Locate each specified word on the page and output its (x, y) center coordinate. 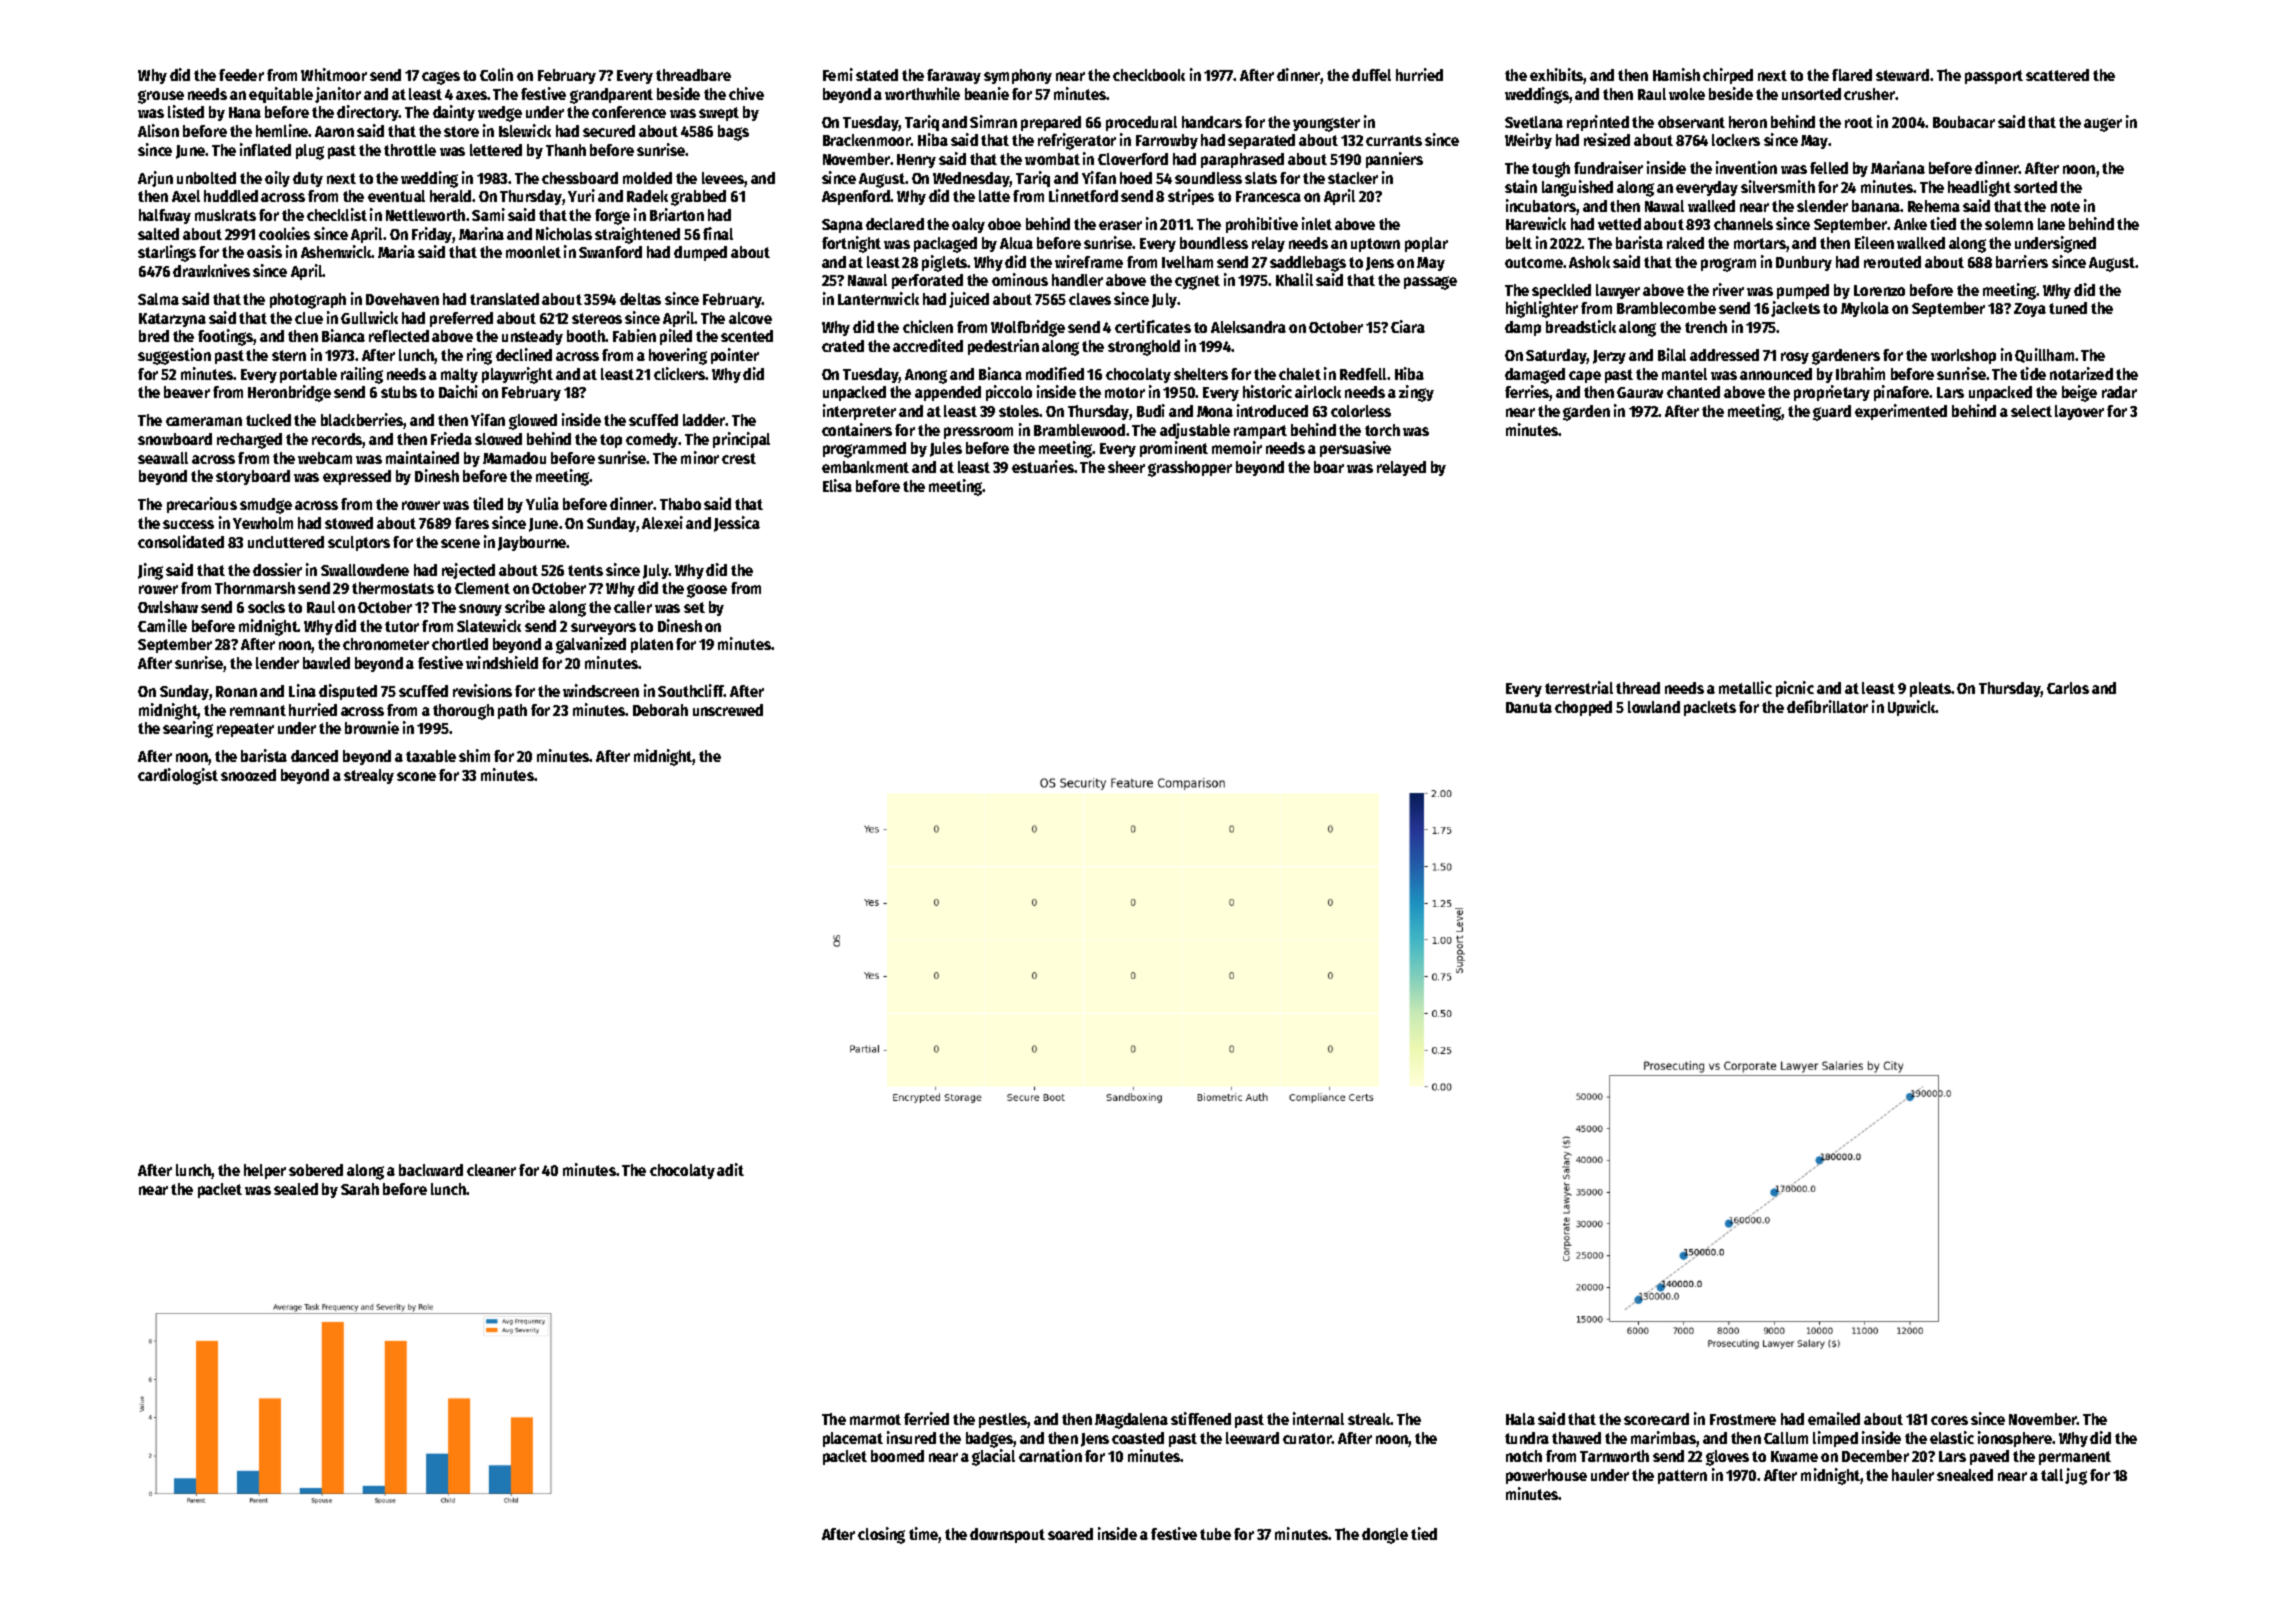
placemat (853, 1439)
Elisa (837, 485)
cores (1949, 1420)
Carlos (2068, 688)
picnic (1795, 689)
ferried (926, 1418)
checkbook (1149, 75)
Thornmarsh (255, 588)
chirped (1728, 76)
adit (730, 1169)
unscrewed (728, 710)
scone (416, 776)
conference (629, 112)
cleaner (491, 1170)
